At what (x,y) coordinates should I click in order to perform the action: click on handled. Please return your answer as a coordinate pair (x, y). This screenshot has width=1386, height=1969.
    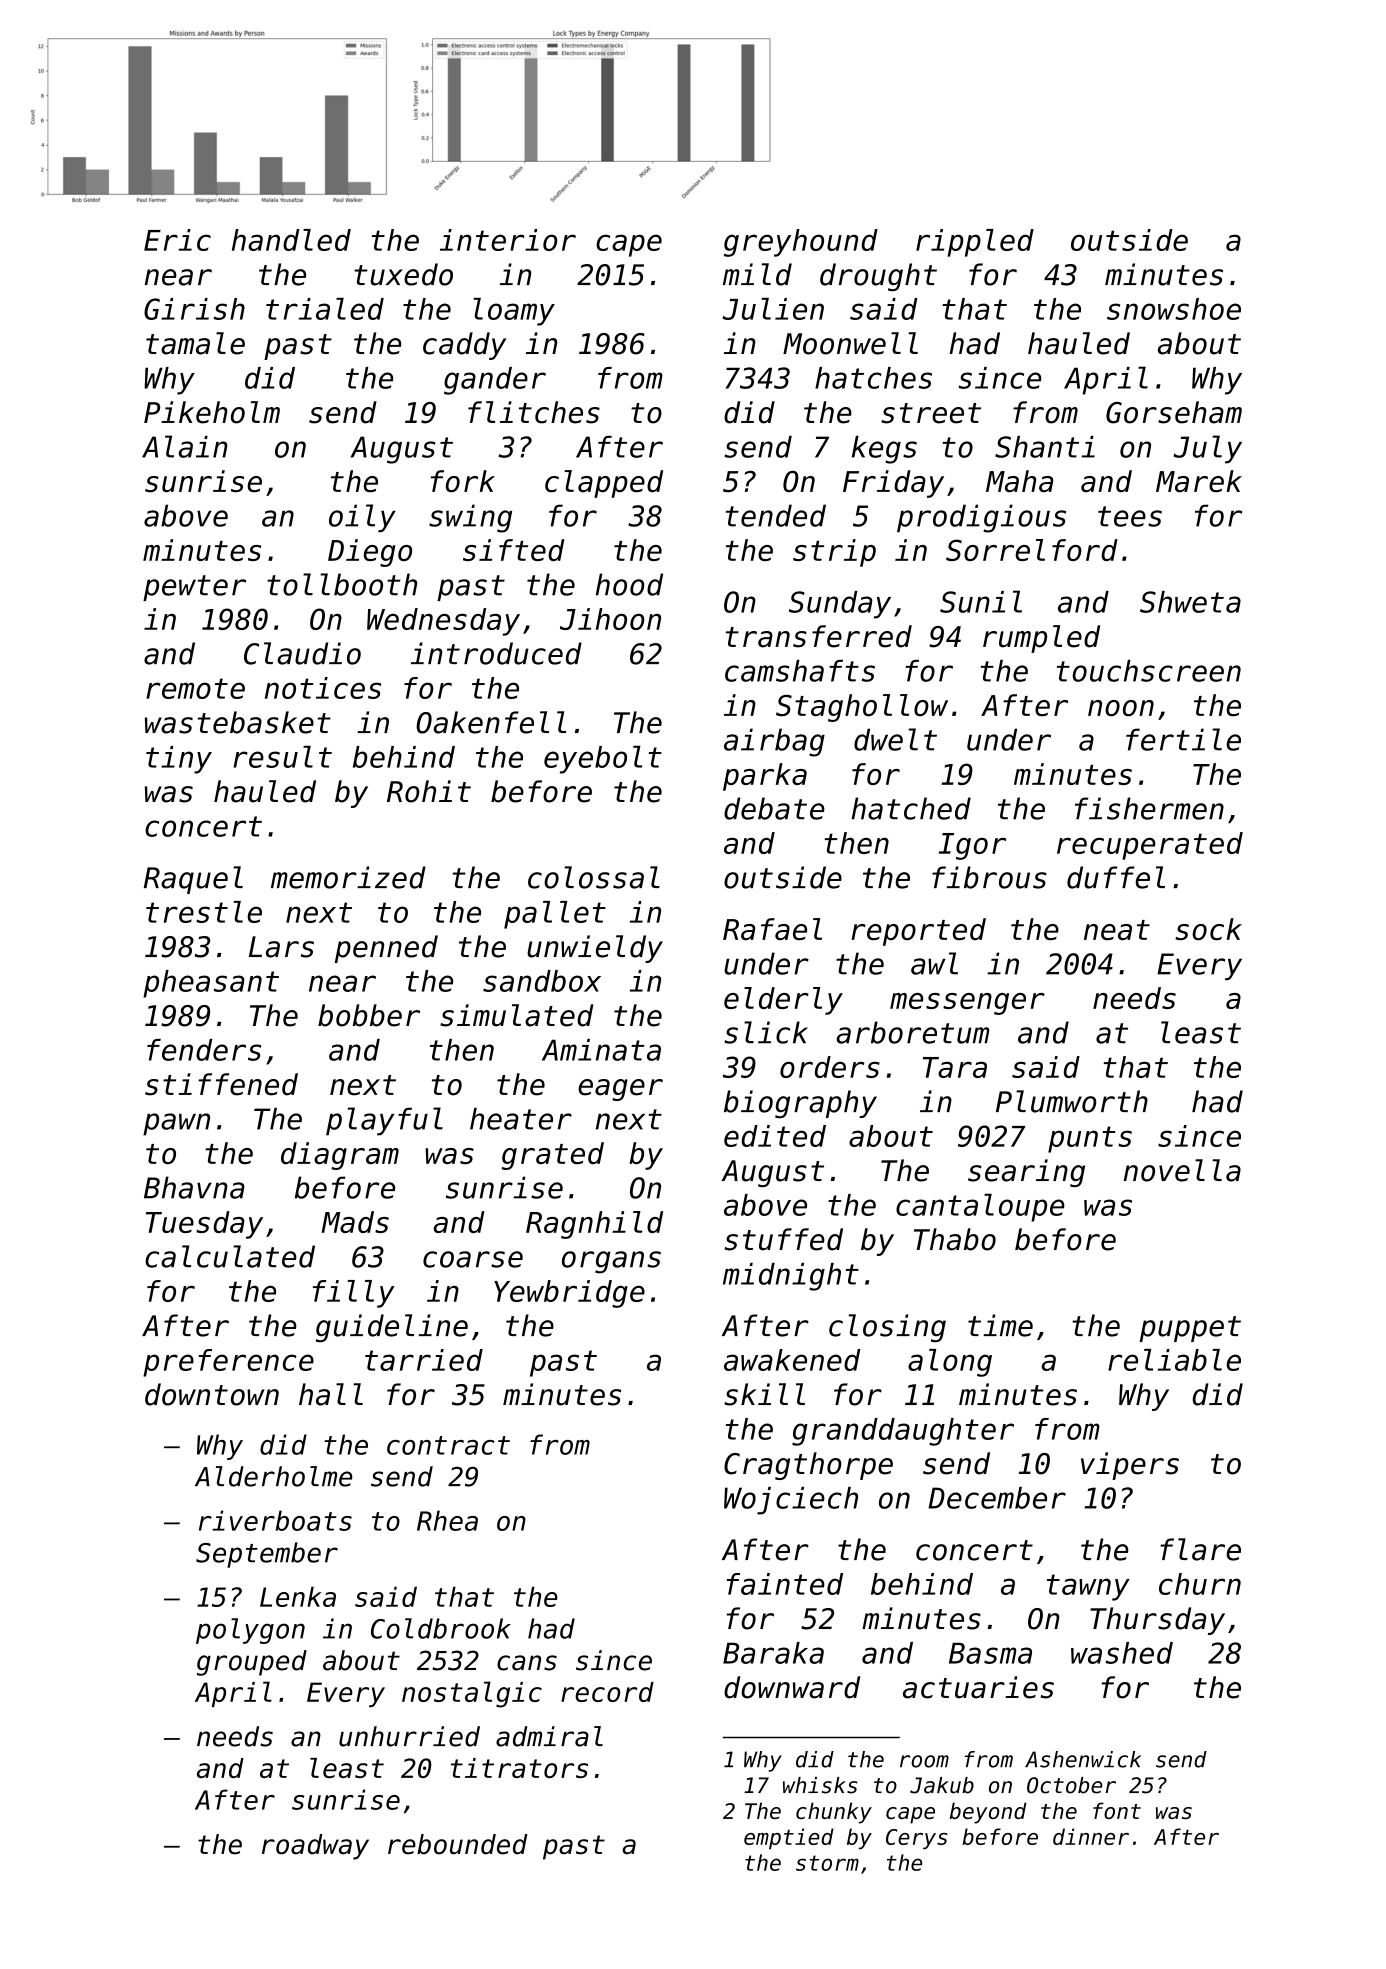
    Looking at the image, I should click on (291, 240).
